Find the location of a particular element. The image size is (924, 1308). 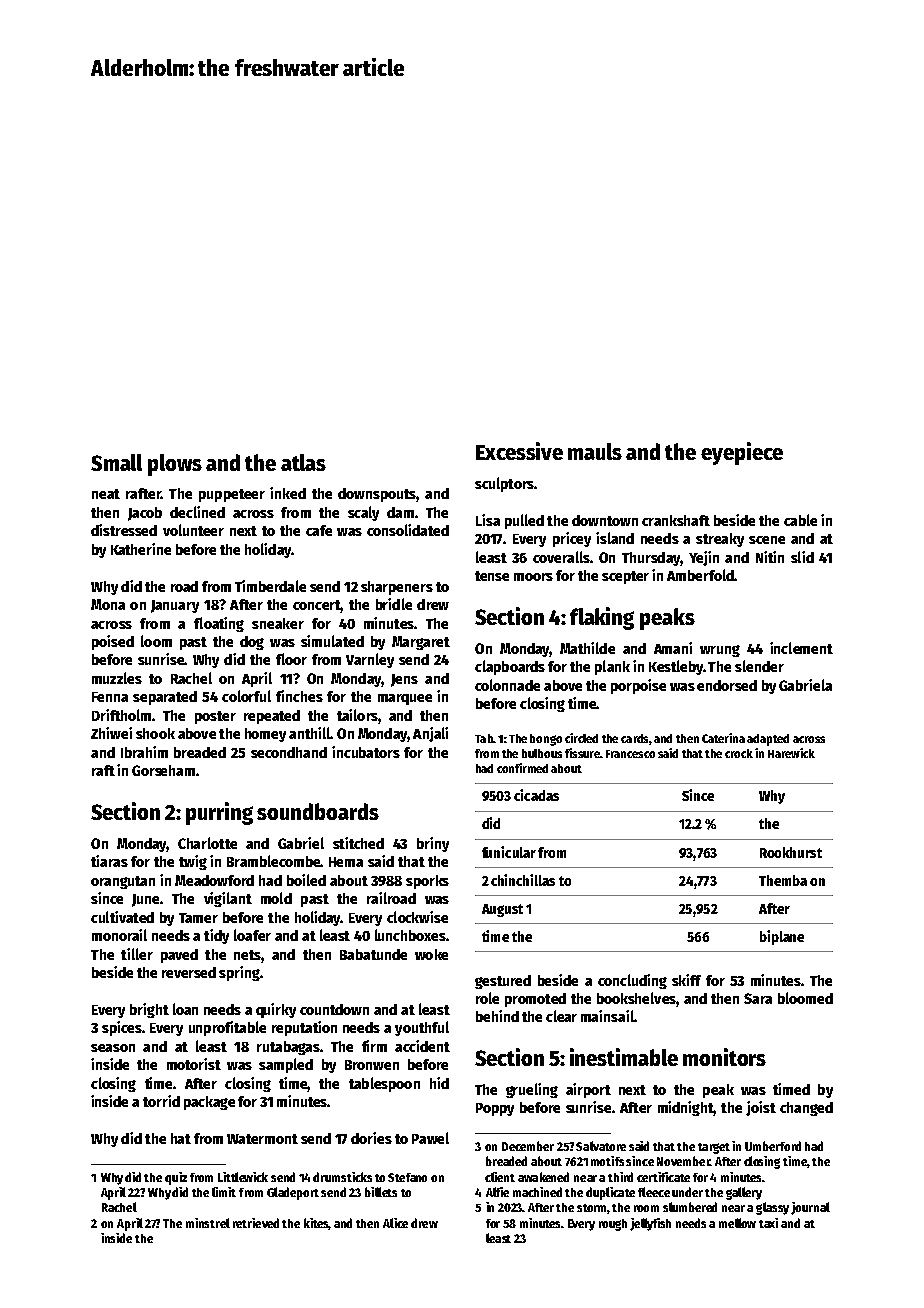

neat is located at coordinates (106, 494).
